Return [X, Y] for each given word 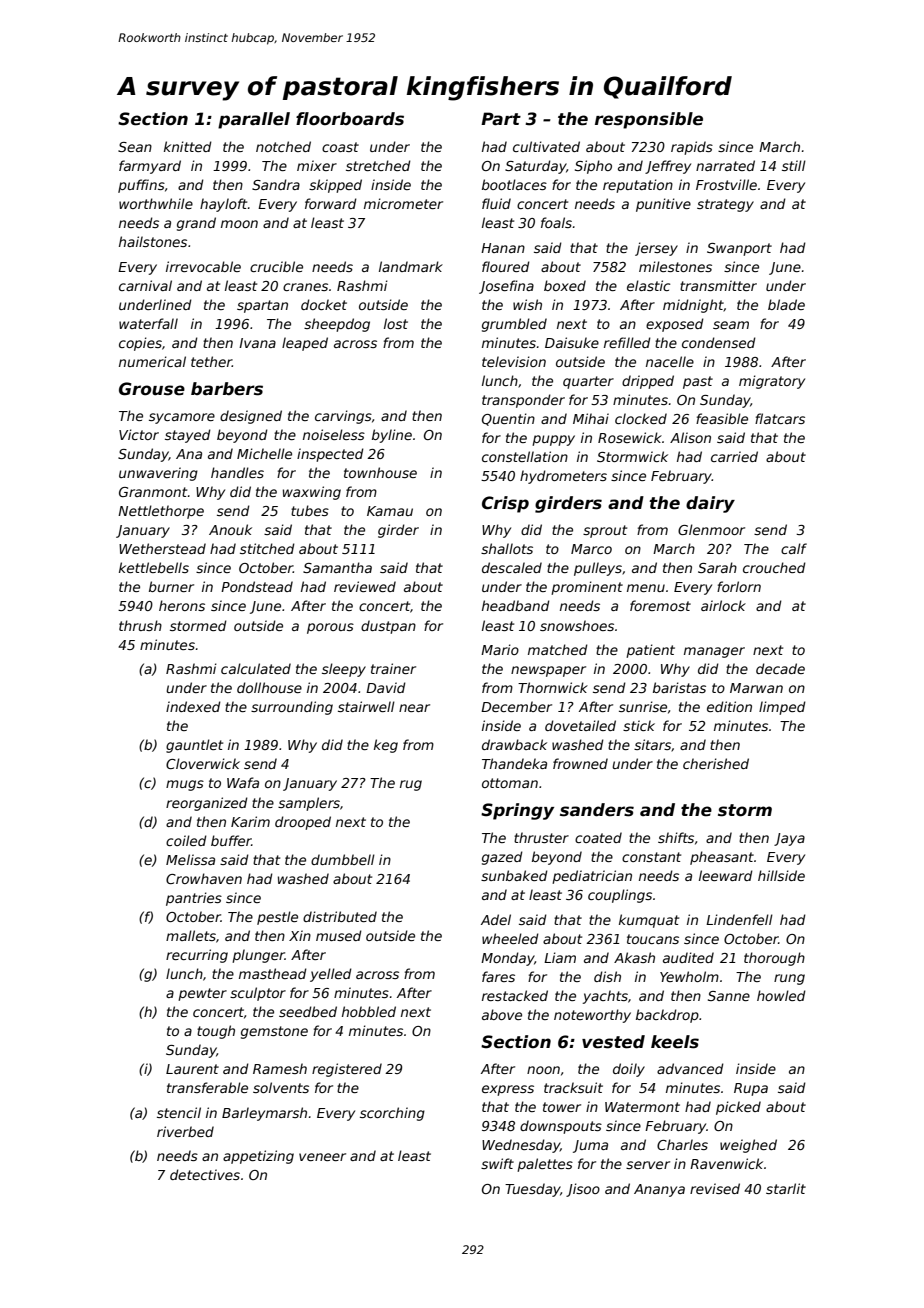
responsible [649, 120]
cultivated [546, 146]
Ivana [257, 343]
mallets [191, 935]
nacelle [670, 361]
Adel [496, 919]
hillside [781, 875]
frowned [580, 763]
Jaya [789, 839]
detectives [205, 1174]
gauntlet [194, 746]
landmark [411, 266]
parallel [254, 120]
